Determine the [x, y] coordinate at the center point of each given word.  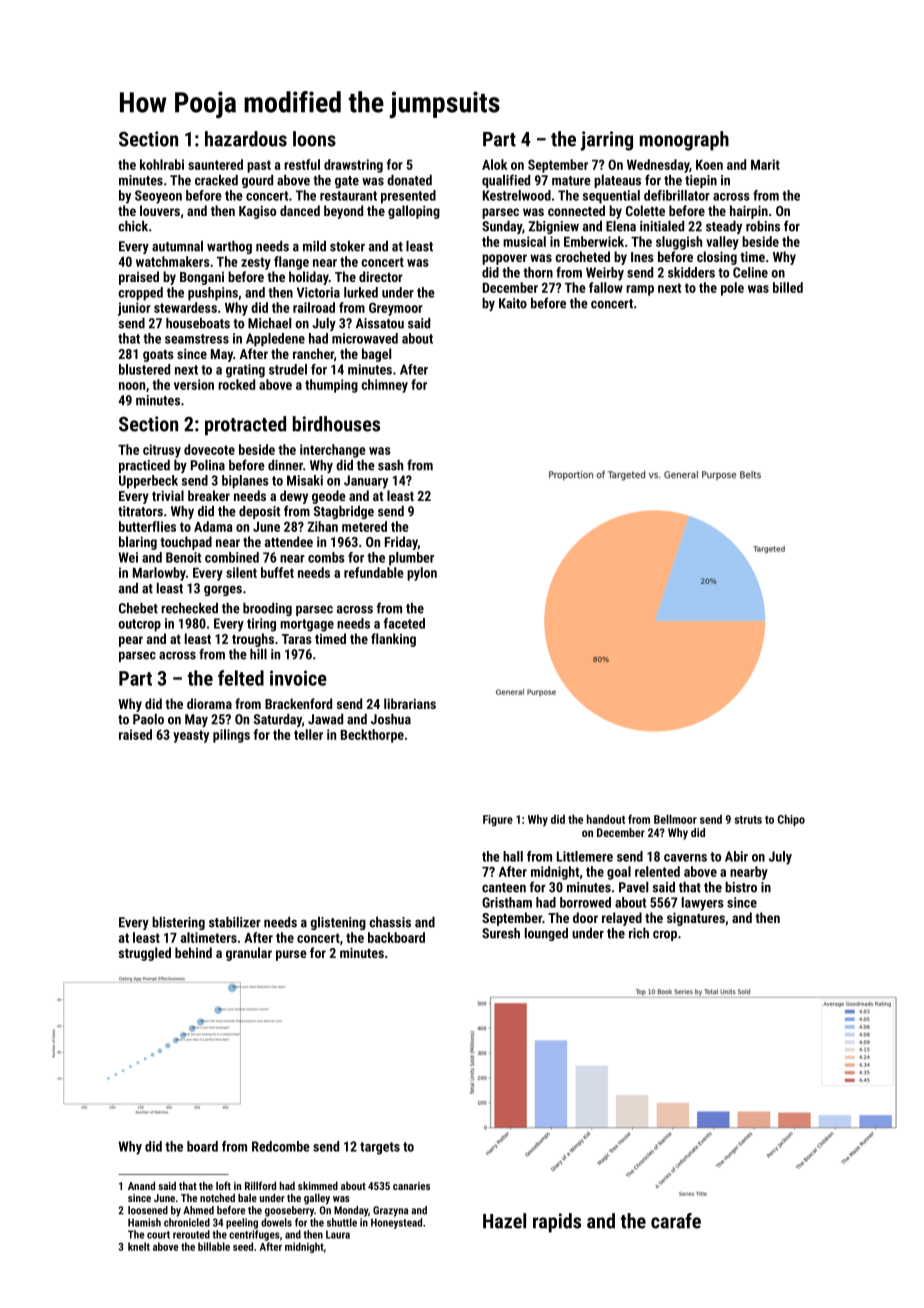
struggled [145, 954]
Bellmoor [675, 819]
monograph [684, 141]
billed [788, 287]
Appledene [275, 340]
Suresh [501, 933]
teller [308, 734]
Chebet [138, 608]
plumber [411, 559]
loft [223, 1185]
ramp [640, 290]
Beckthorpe [372, 736]
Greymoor [396, 309]
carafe [676, 1221]
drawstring [353, 166]
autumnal [177, 246]
